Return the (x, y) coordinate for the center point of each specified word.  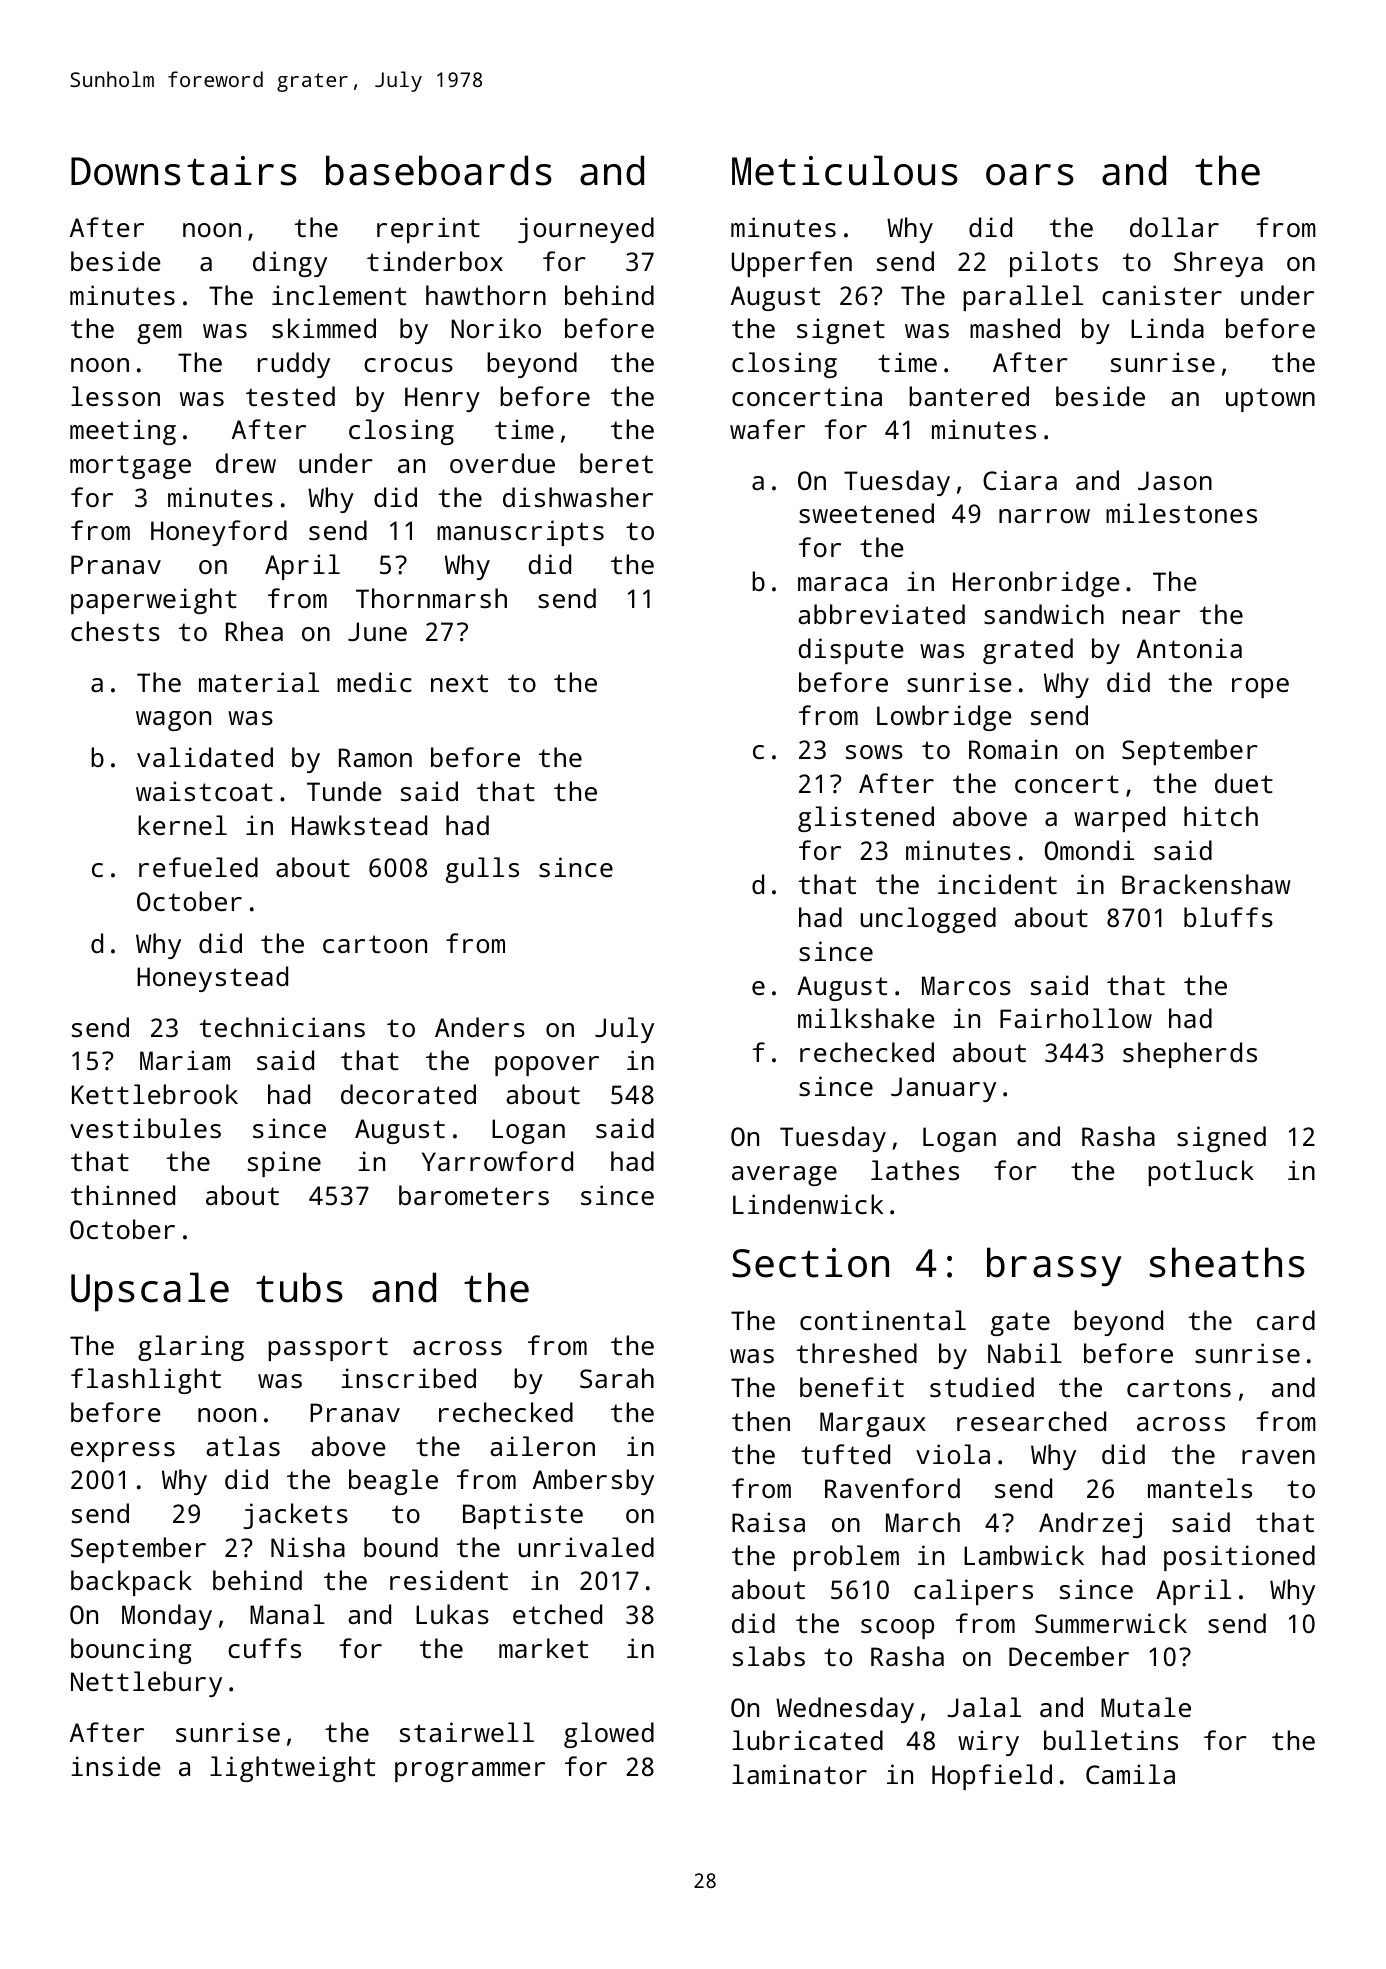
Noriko (496, 328)
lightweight (292, 1769)
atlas (243, 1446)
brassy (1054, 1266)
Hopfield (992, 1777)
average (784, 1176)
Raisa (768, 1522)
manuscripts (520, 533)
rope (1260, 688)
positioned (1239, 1558)
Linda (1167, 328)
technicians (282, 1027)
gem (159, 334)
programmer (470, 1772)
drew (246, 463)
